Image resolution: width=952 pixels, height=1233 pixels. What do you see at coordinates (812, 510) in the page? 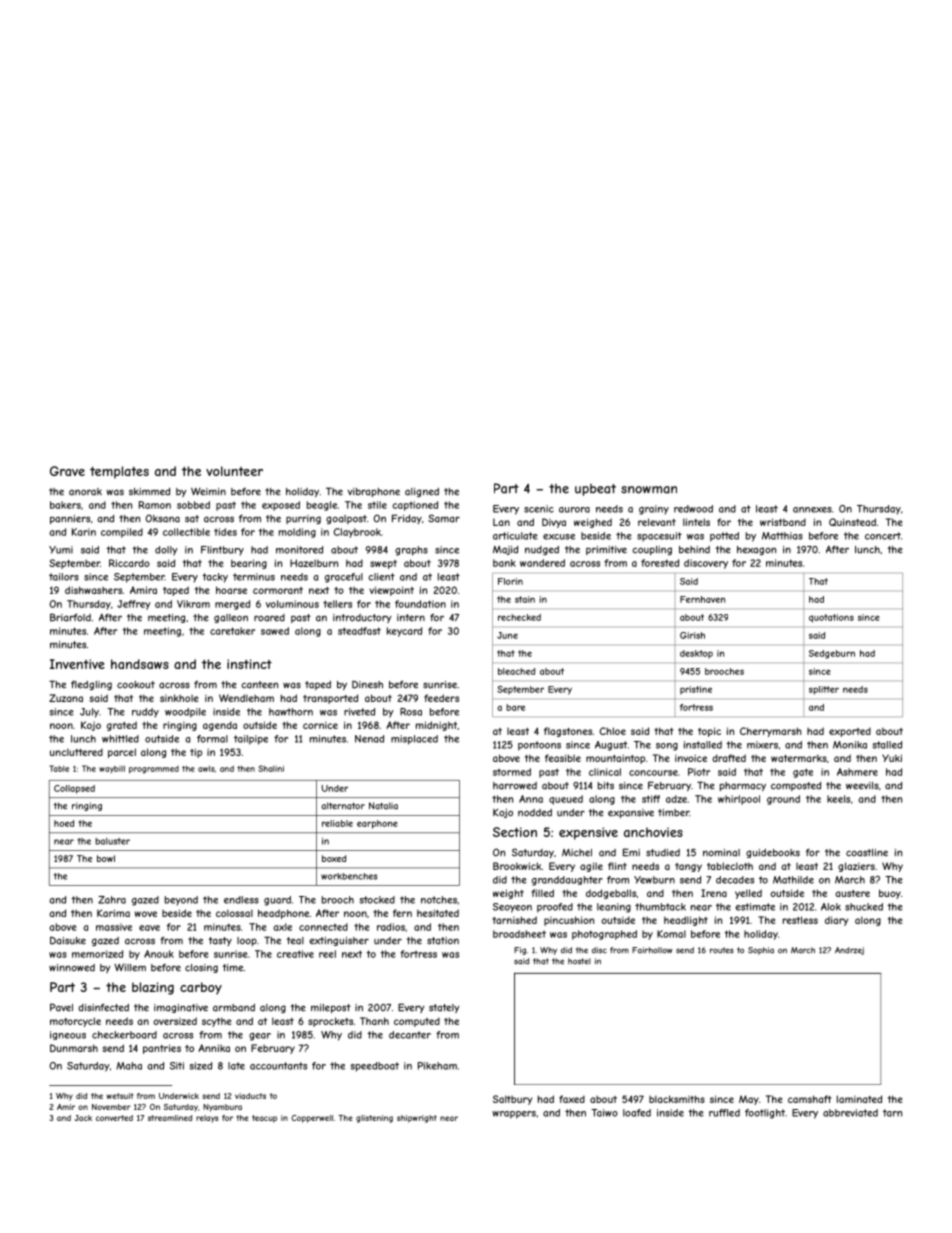
I see `annexes` at bounding box center [812, 510].
